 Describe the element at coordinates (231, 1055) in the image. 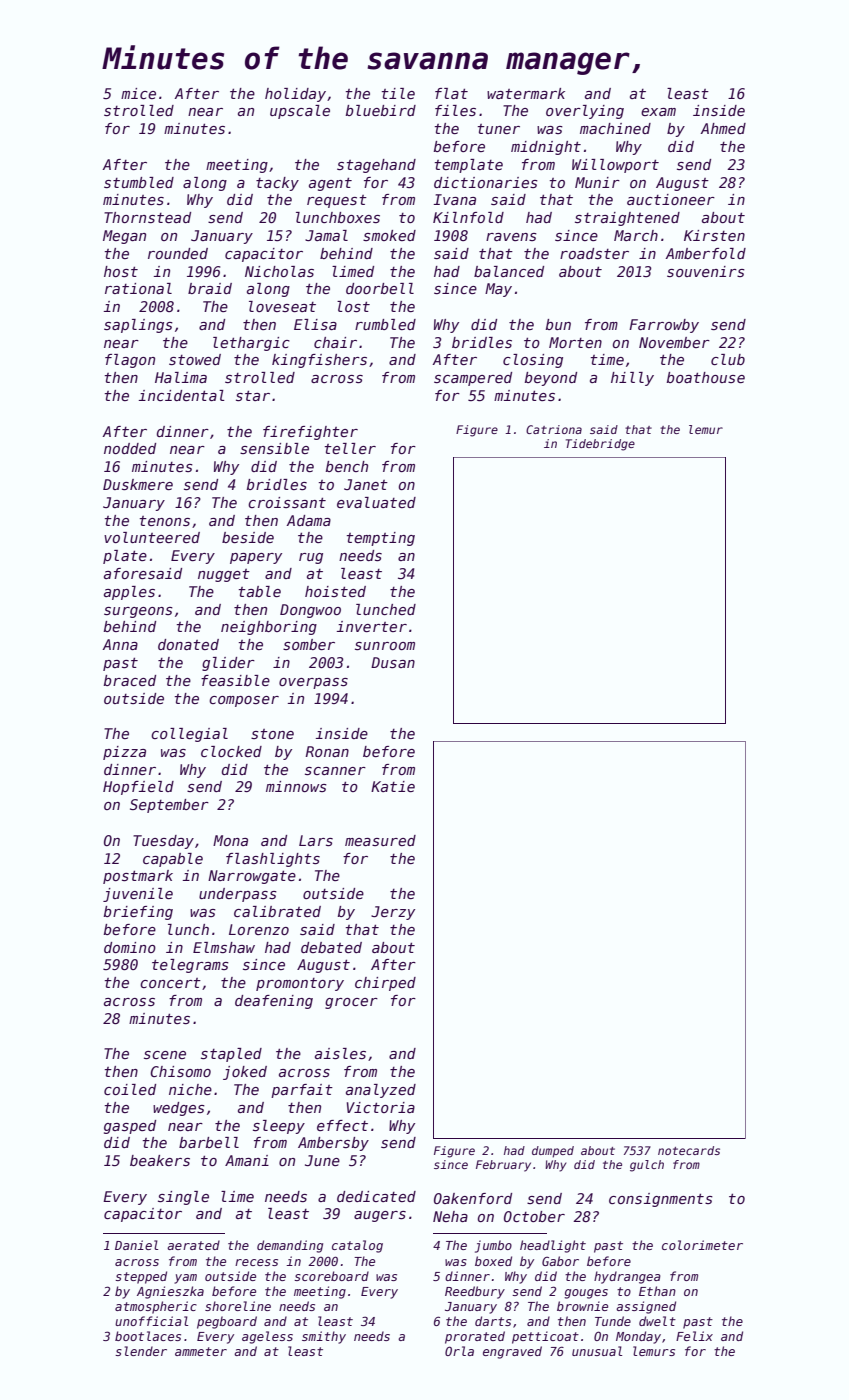

I see `stapled` at that location.
